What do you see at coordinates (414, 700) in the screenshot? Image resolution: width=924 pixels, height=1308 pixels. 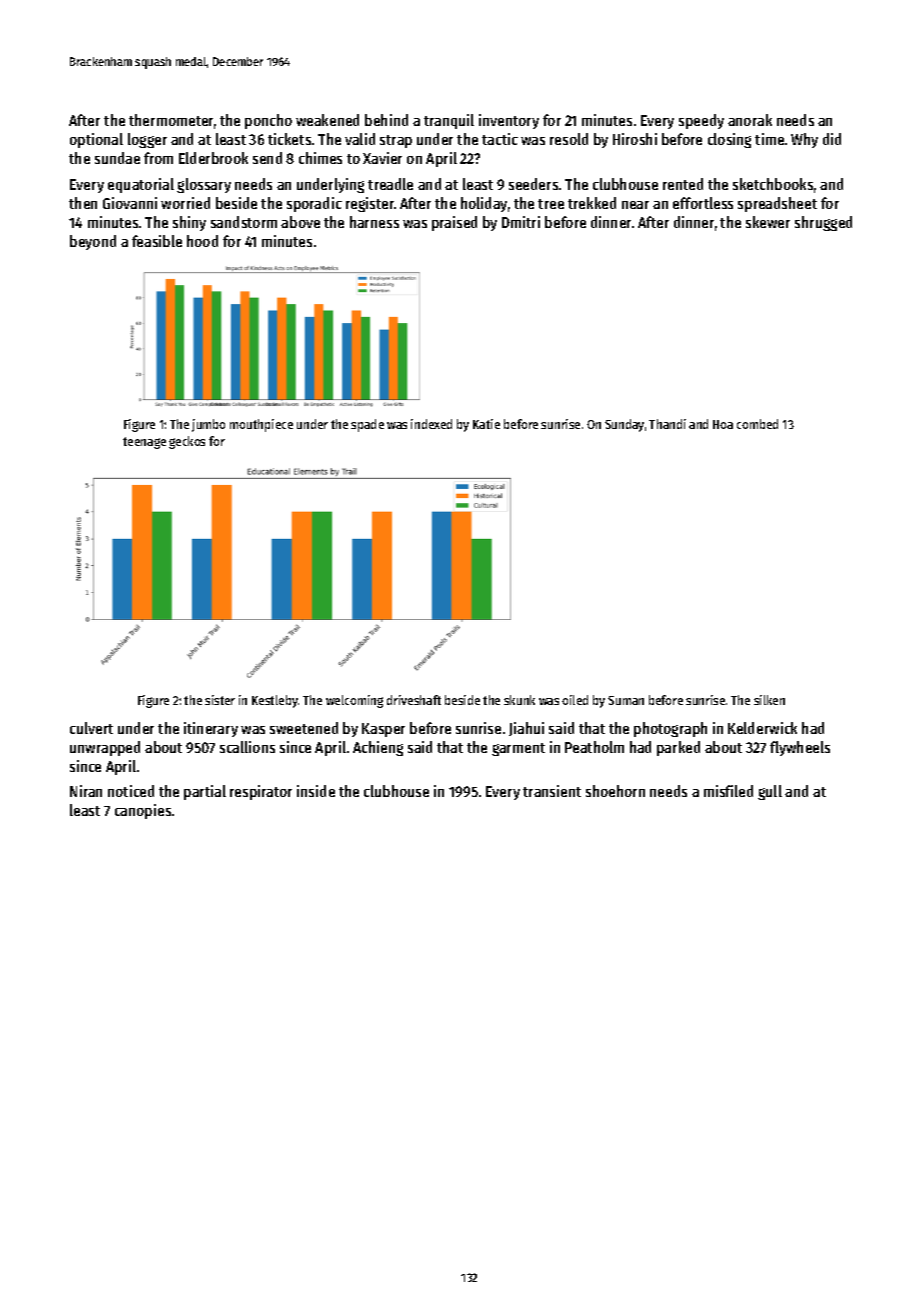 I see `driveshaft` at bounding box center [414, 700].
